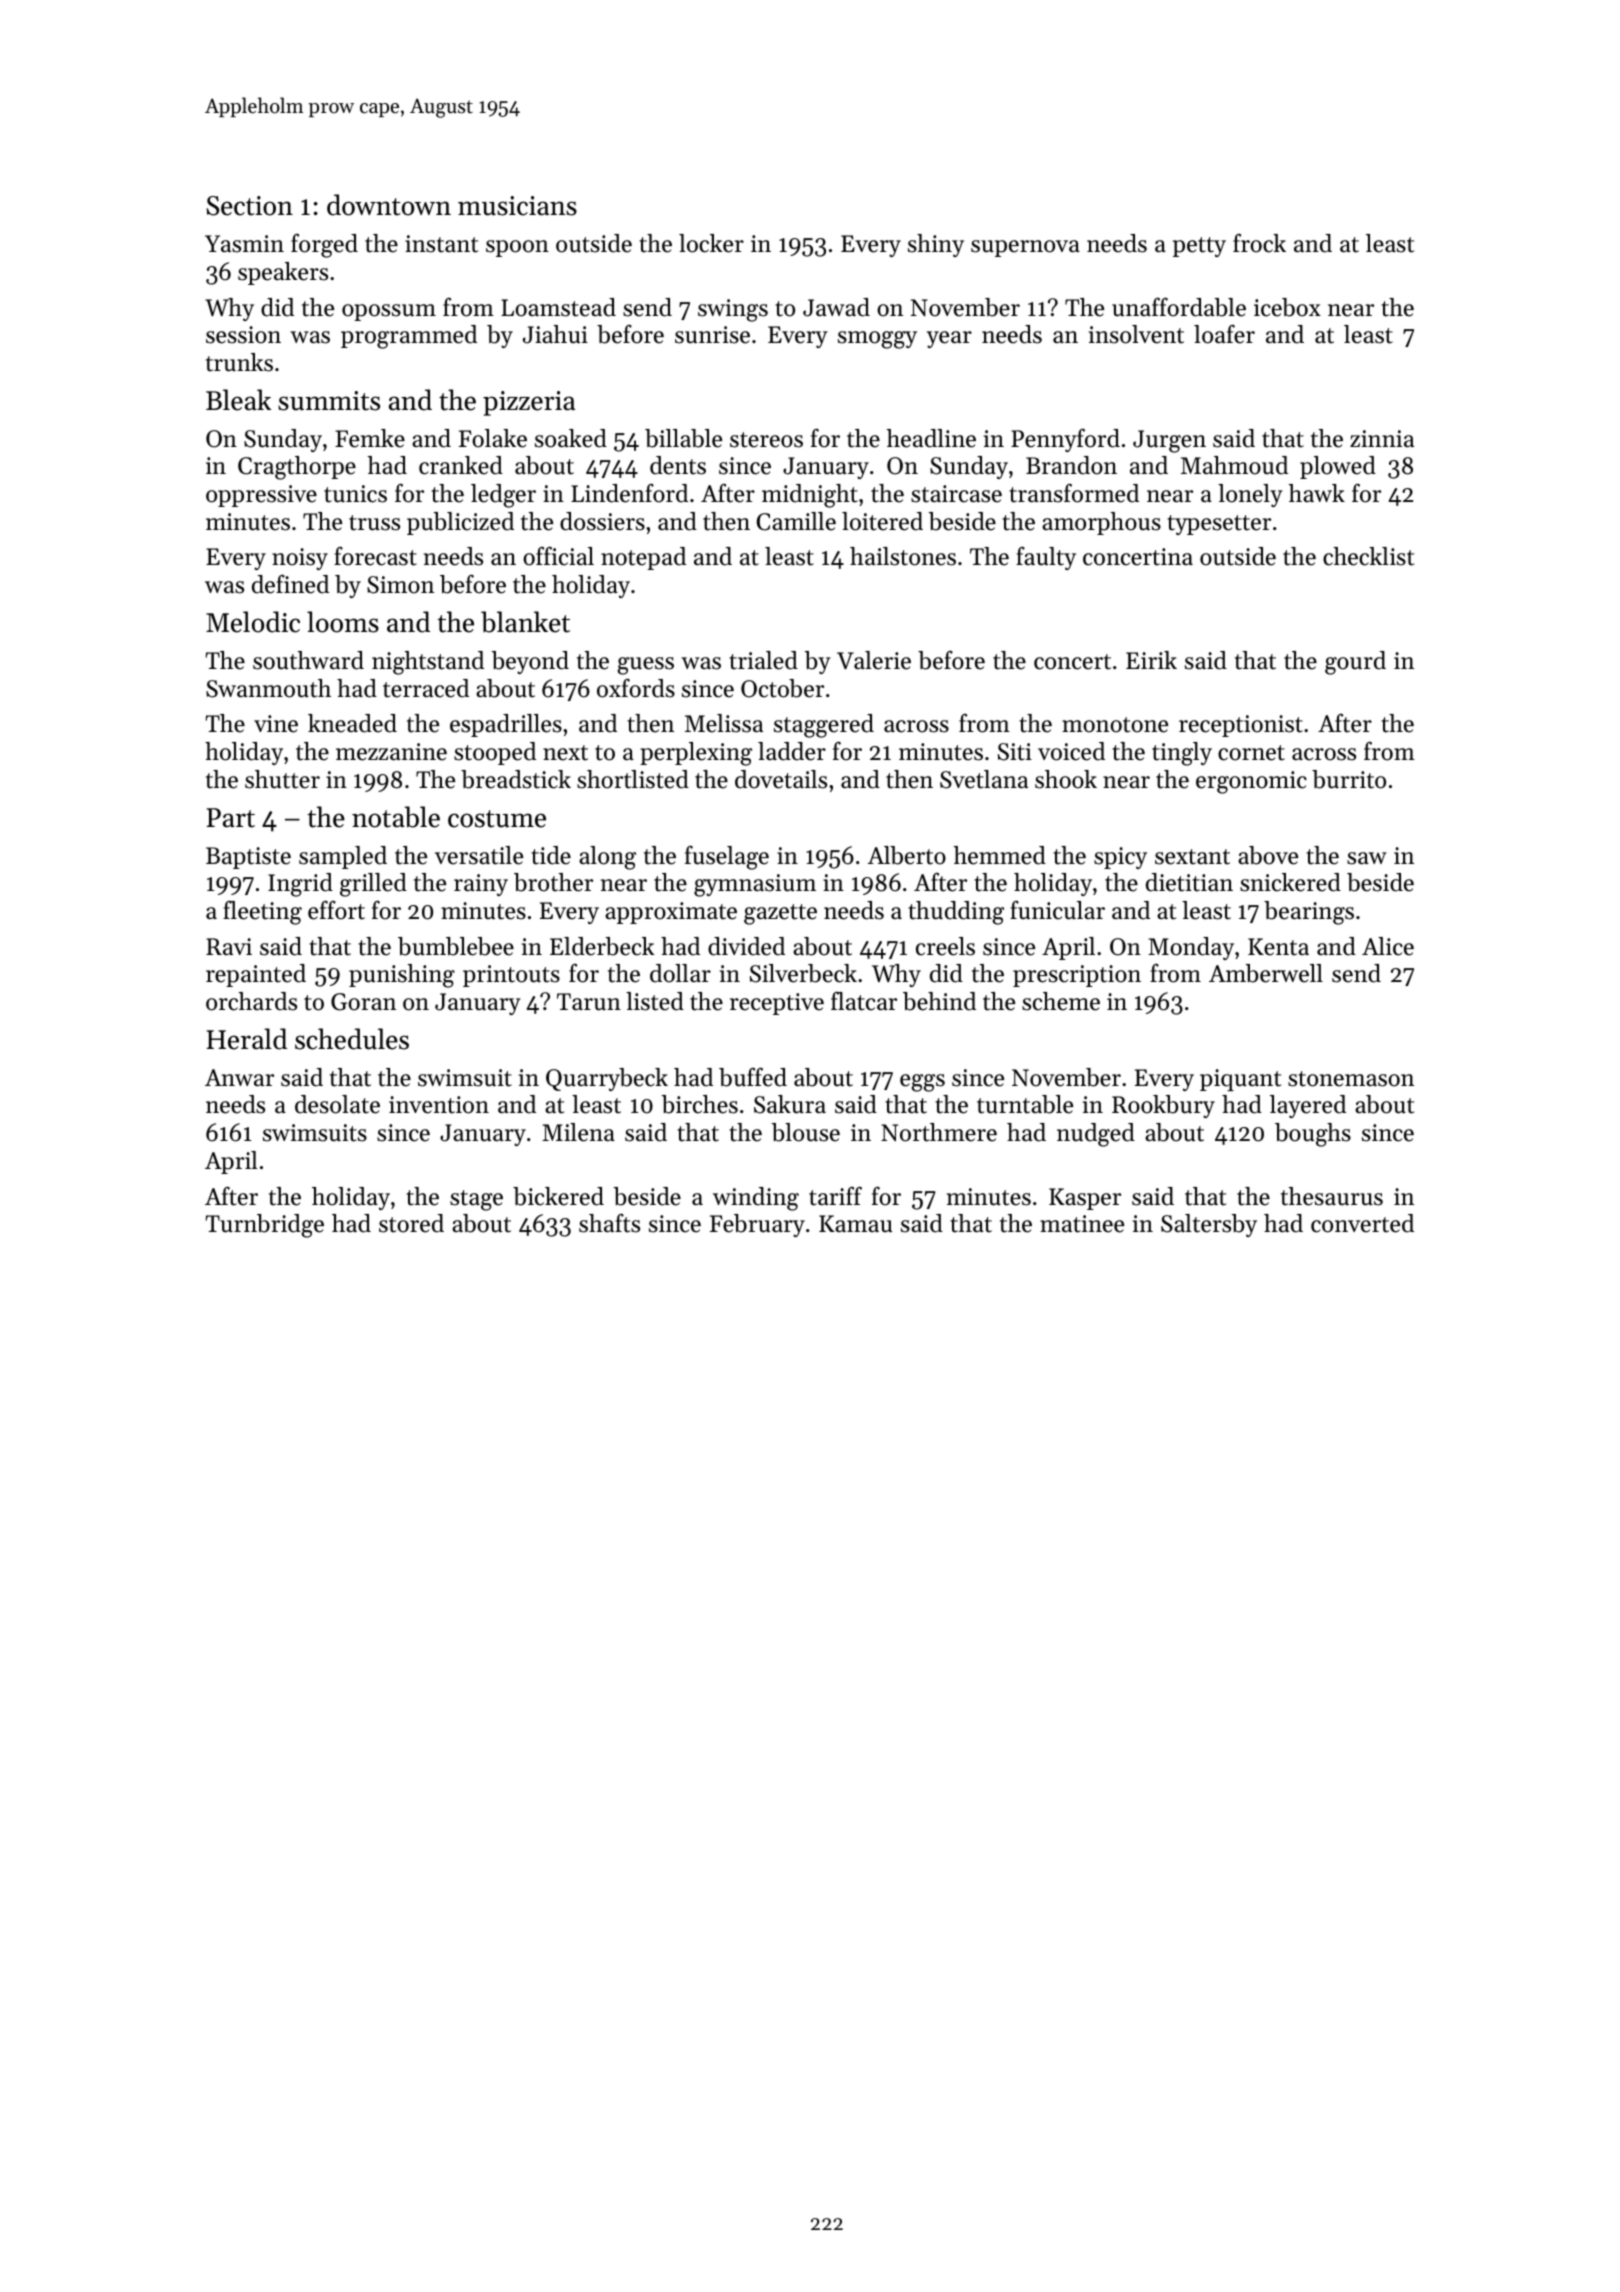  What do you see at coordinates (1066, 779) in the image?
I see `shook` at bounding box center [1066, 779].
